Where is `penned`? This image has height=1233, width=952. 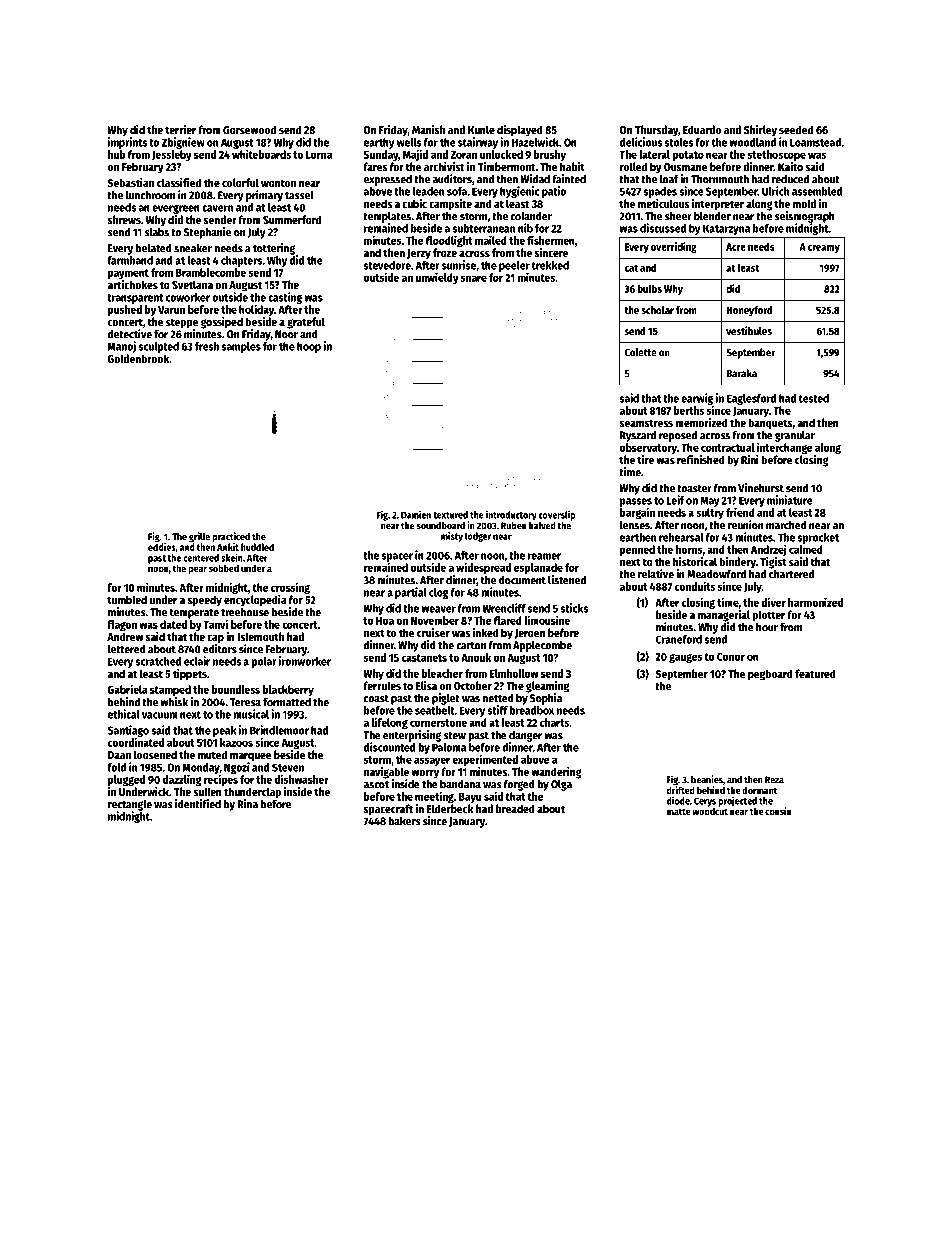 penned is located at coordinates (637, 550).
